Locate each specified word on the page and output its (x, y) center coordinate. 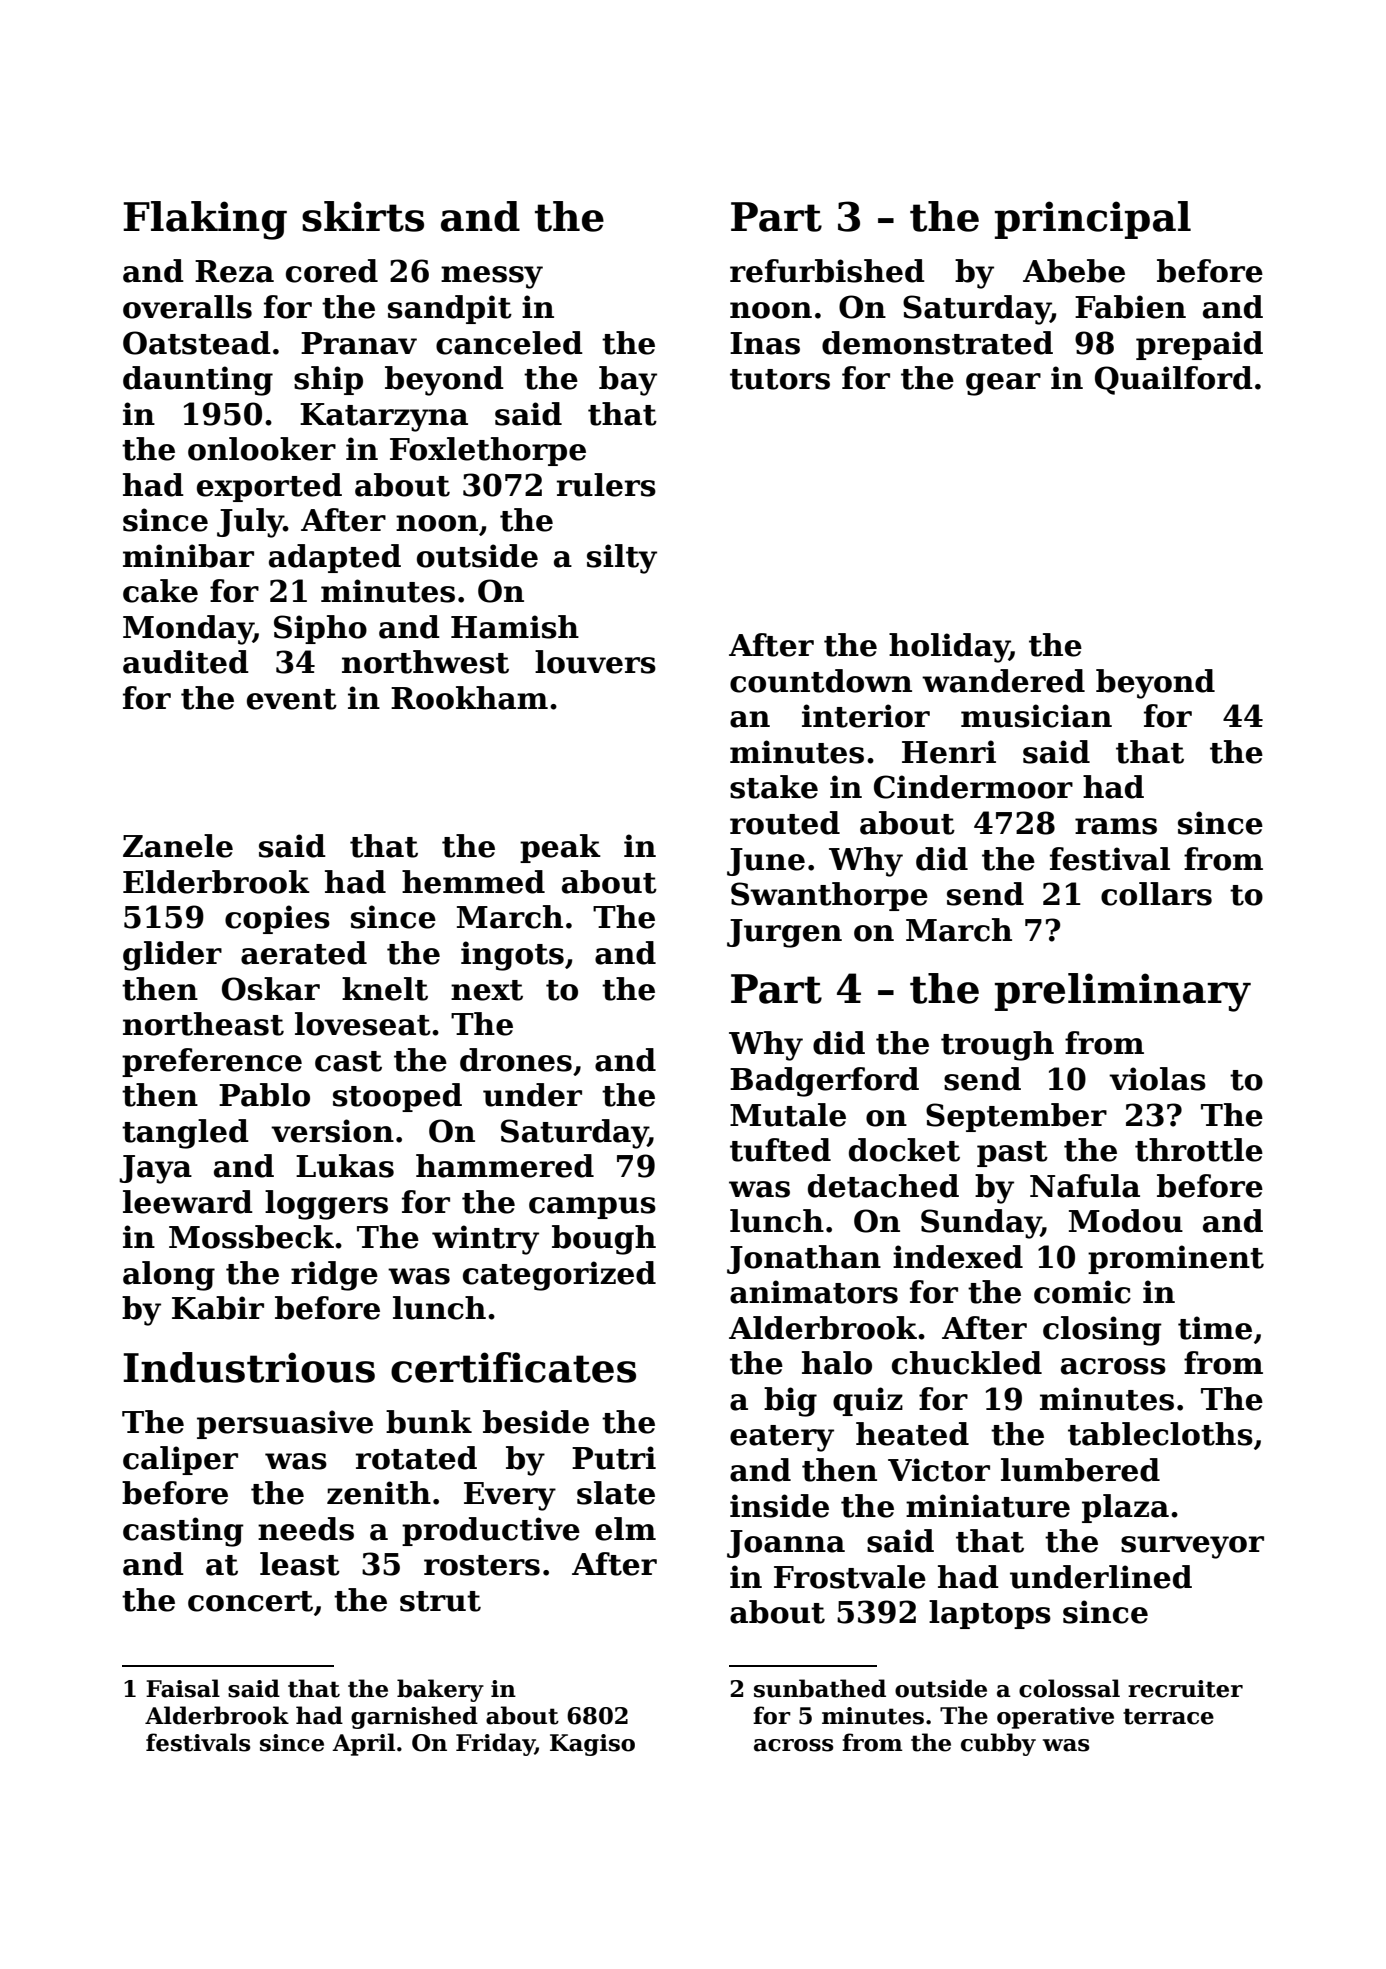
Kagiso (592, 1745)
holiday (949, 648)
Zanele (178, 846)
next (487, 990)
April (363, 1744)
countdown (821, 681)
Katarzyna (384, 417)
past (1012, 1154)
